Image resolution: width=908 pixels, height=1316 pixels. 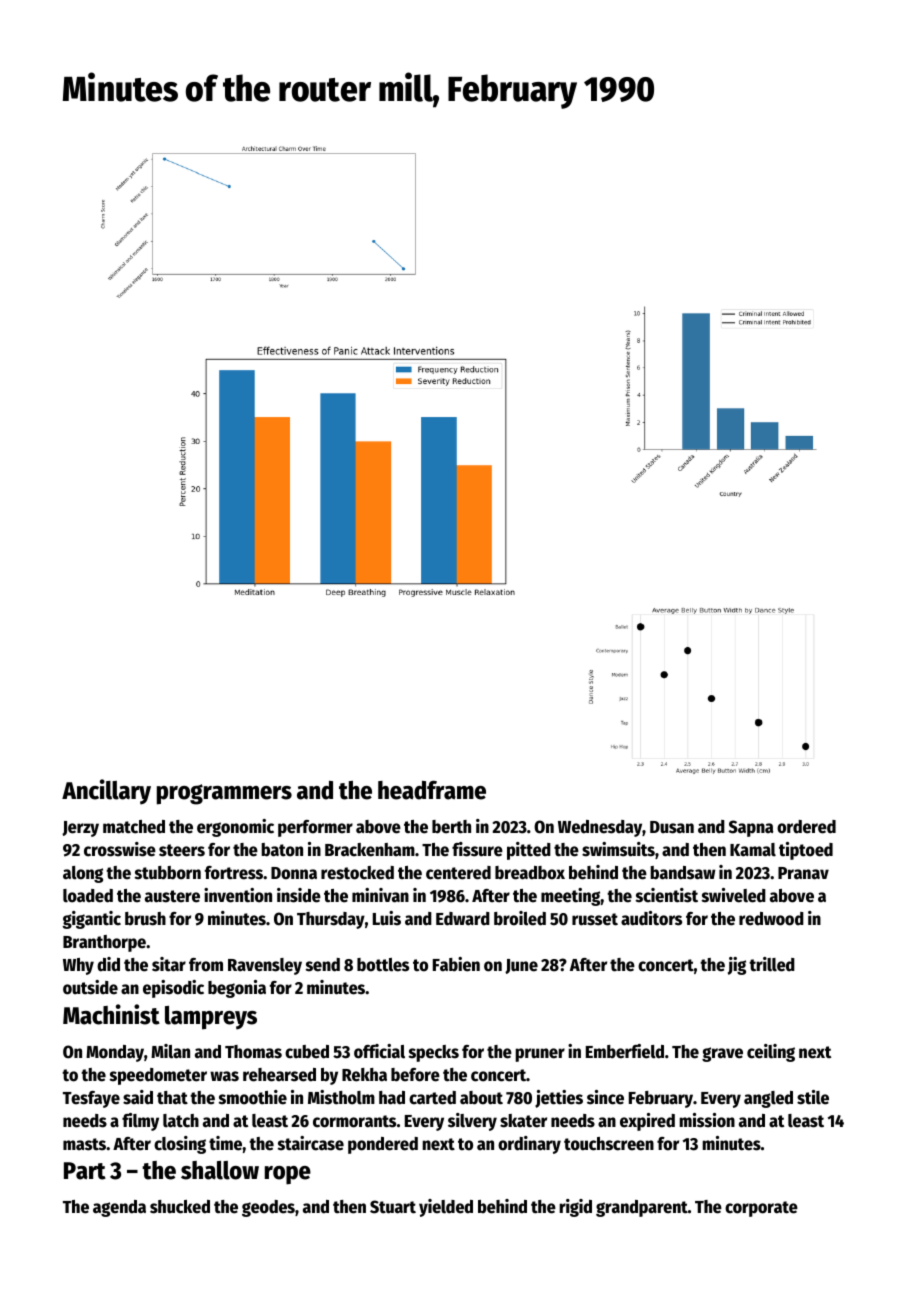 I want to click on mission, so click(x=707, y=1120).
